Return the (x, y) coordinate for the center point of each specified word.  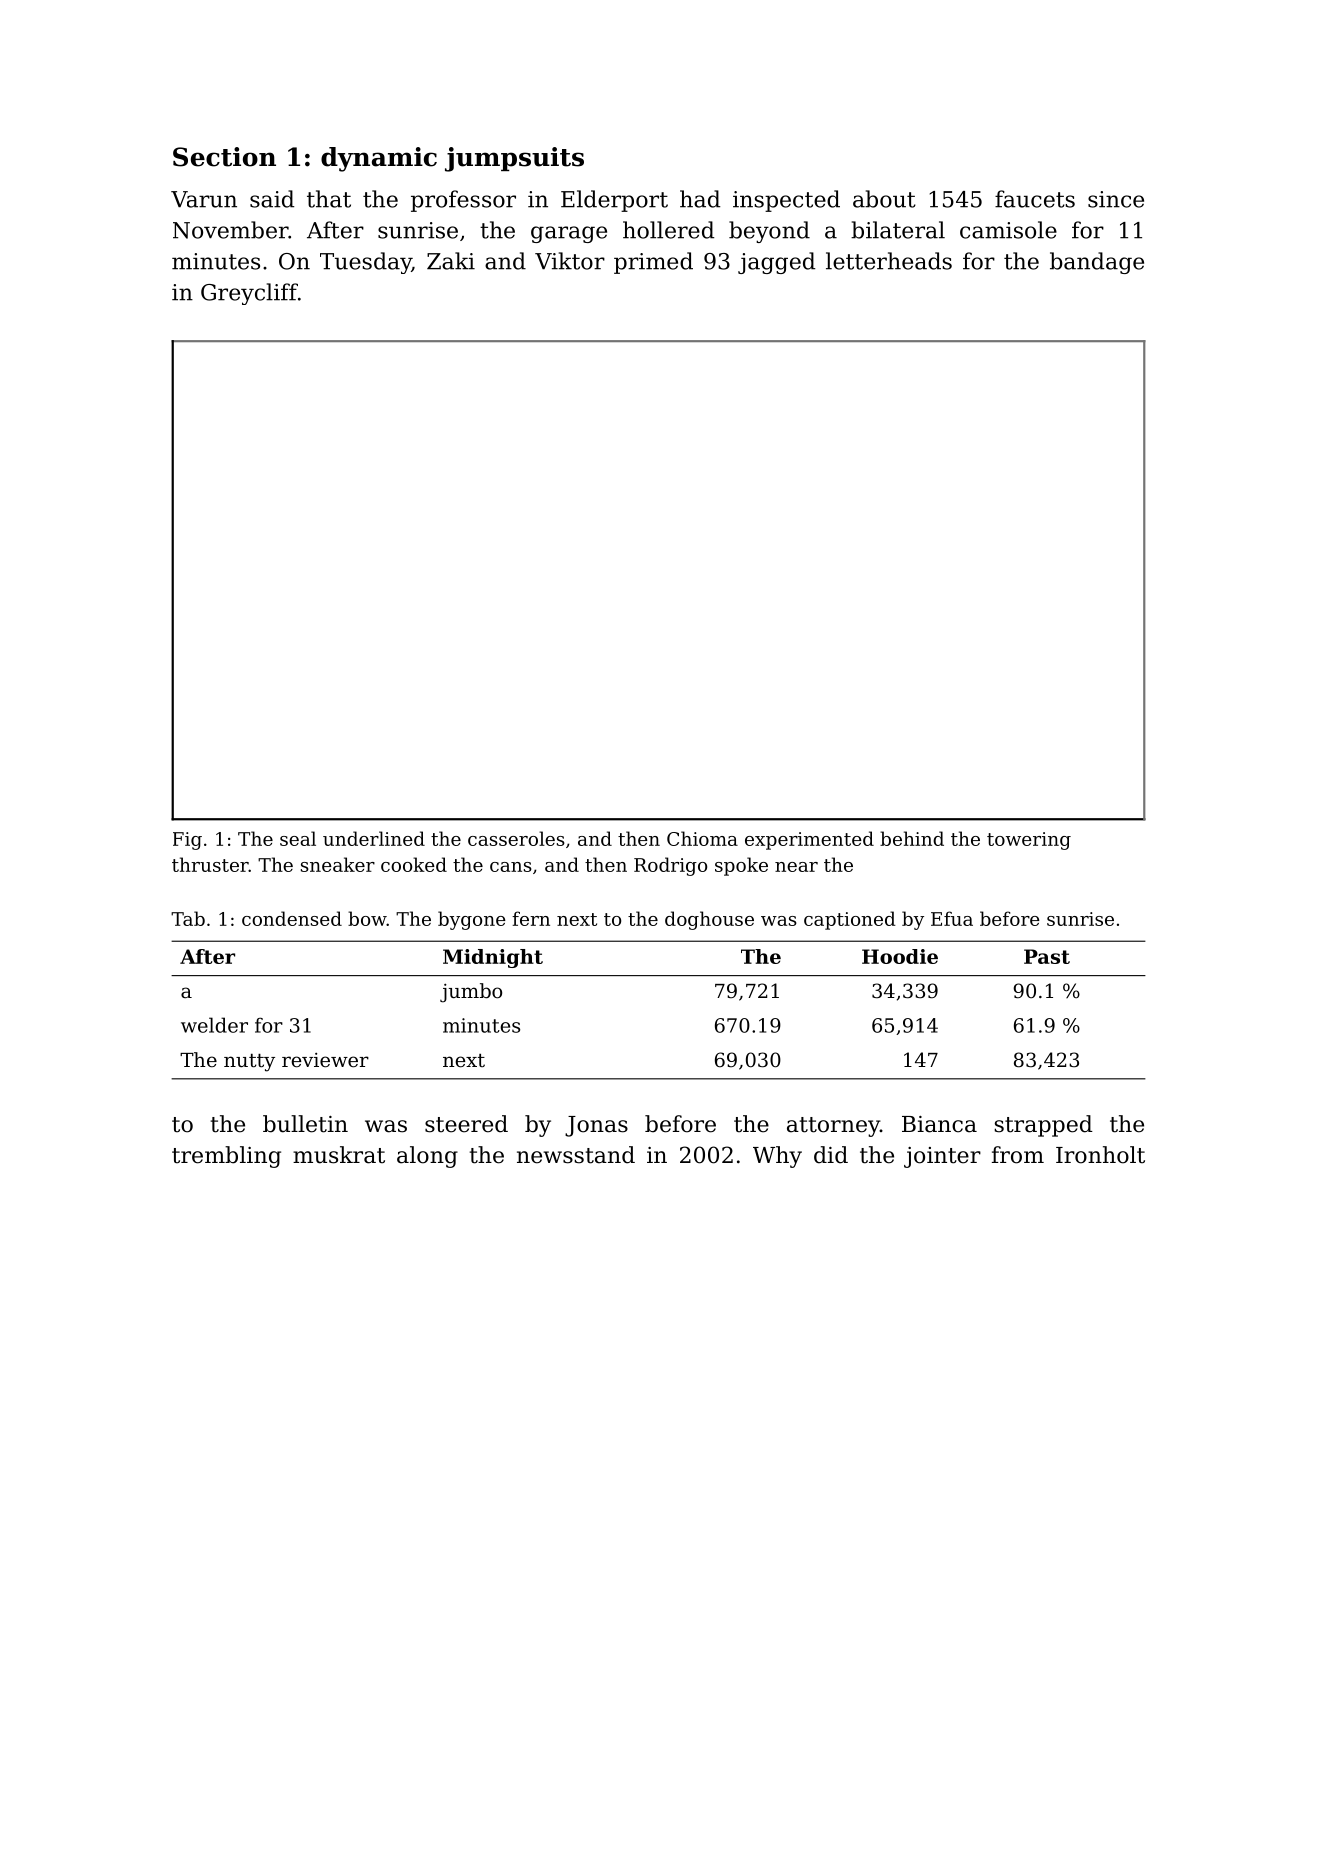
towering (1029, 841)
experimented (809, 840)
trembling (226, 1157)
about (884, 199)
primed (653, 263)
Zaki (451, 261)
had (700, 199)
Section (224, 157)
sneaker (338, 864)
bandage (1097, 263)
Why (777, 1157)
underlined (374, 838)
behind (912, 838)
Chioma (702, 838)
